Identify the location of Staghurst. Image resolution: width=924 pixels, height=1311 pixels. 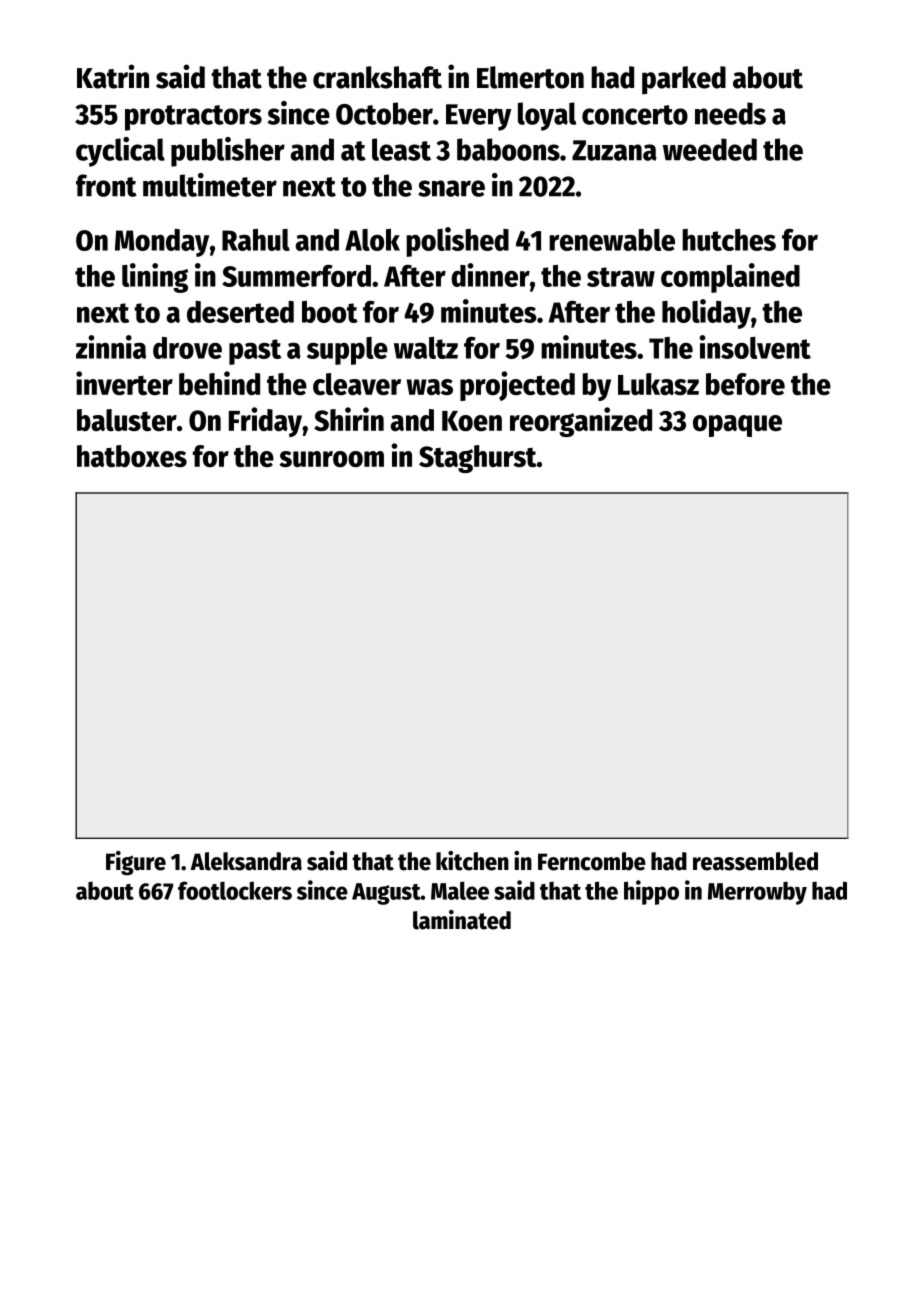
(478, 459).
